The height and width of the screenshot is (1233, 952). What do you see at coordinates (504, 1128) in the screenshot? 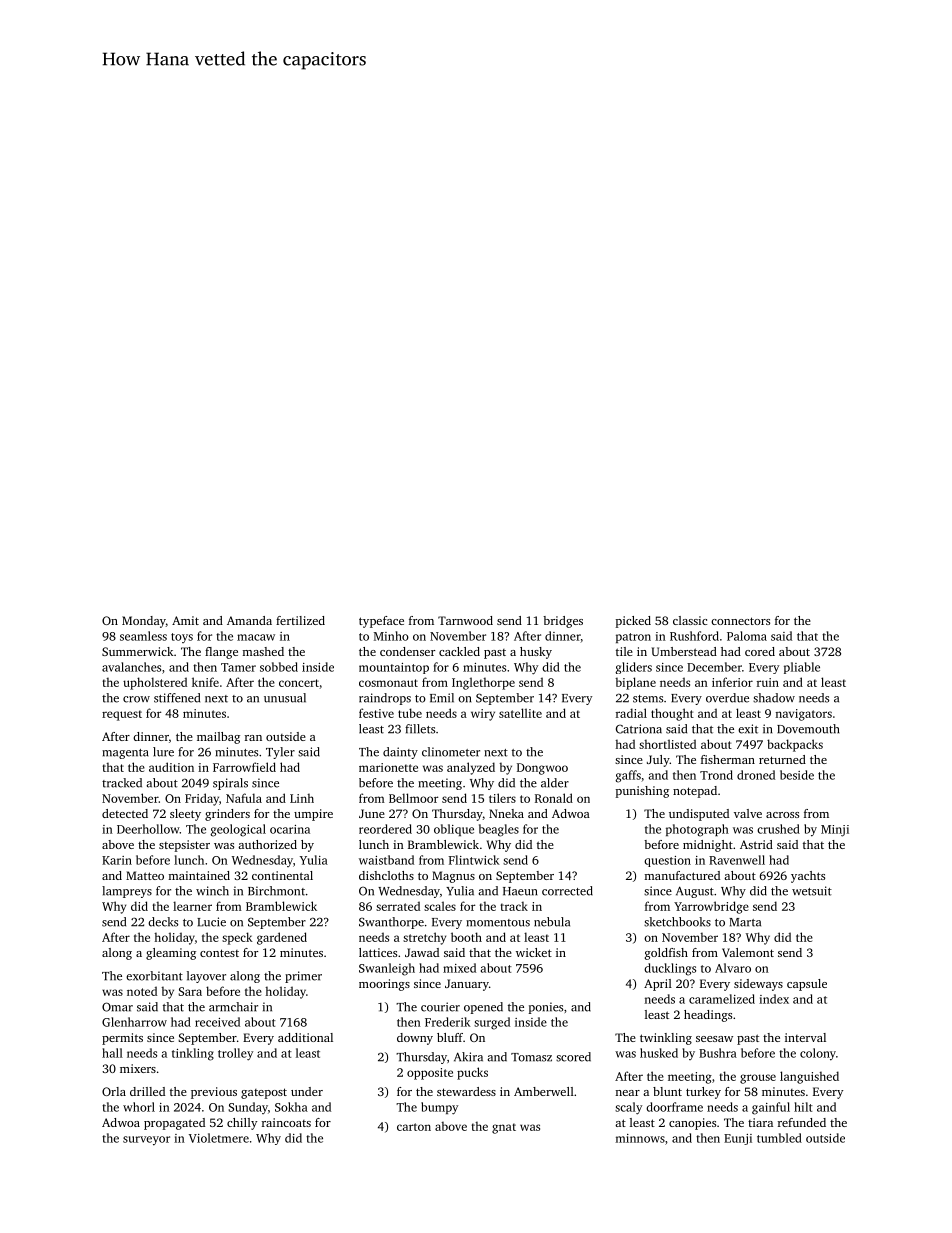
I see `gnat` at bounding box center [504, 1128].
